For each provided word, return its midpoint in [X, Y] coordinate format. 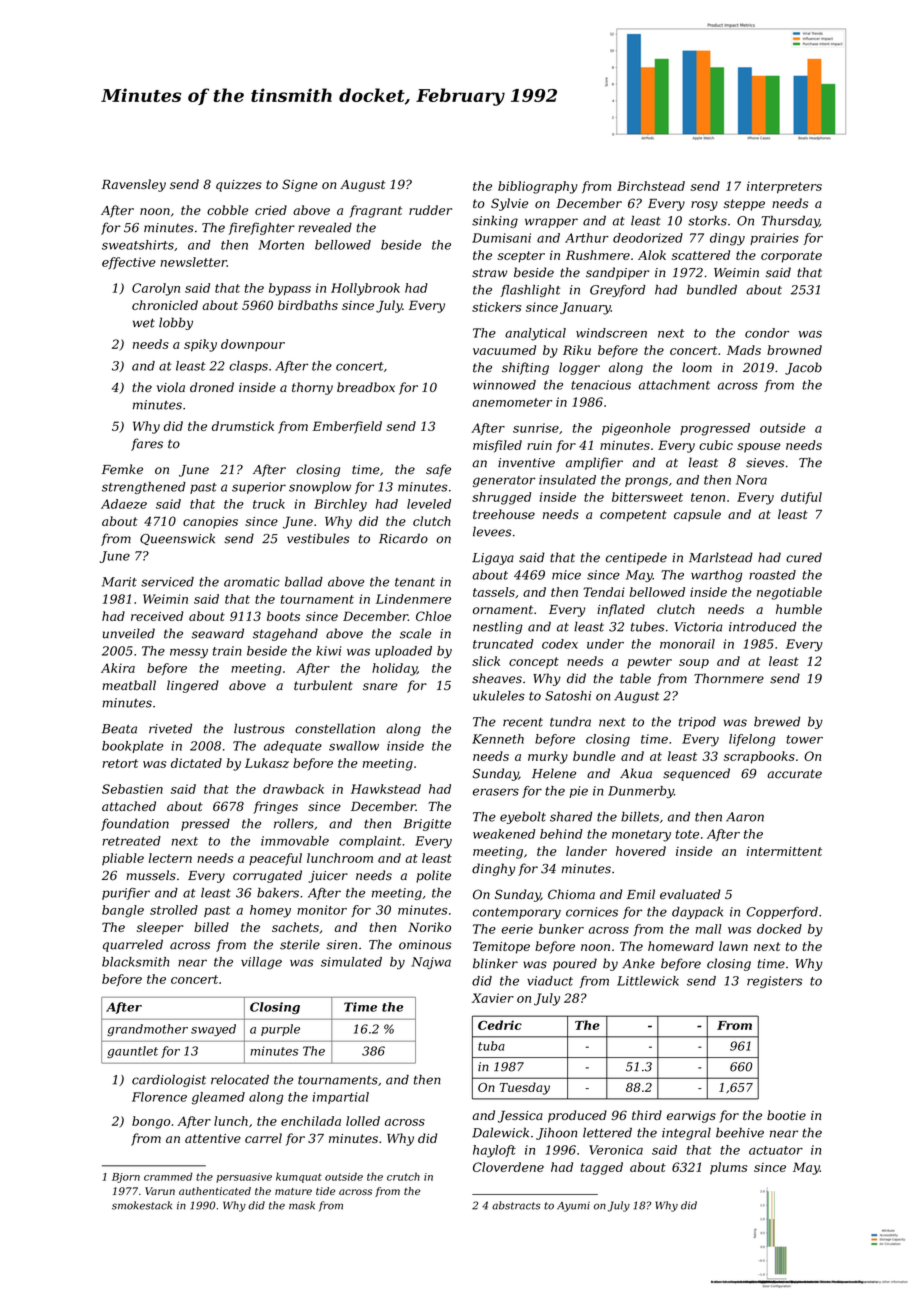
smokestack [142, 1205]
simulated [351, 962]
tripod [697, 722]
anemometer [512, 402]
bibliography [538, 187]
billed [211, 927]
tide [325, 1191]
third [647, 1115]
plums [729, 1168]
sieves [765, 463]
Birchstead [651, 186]
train [227, 651]
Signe [300, 185]
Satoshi [568, 696]
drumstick [243, 426]
